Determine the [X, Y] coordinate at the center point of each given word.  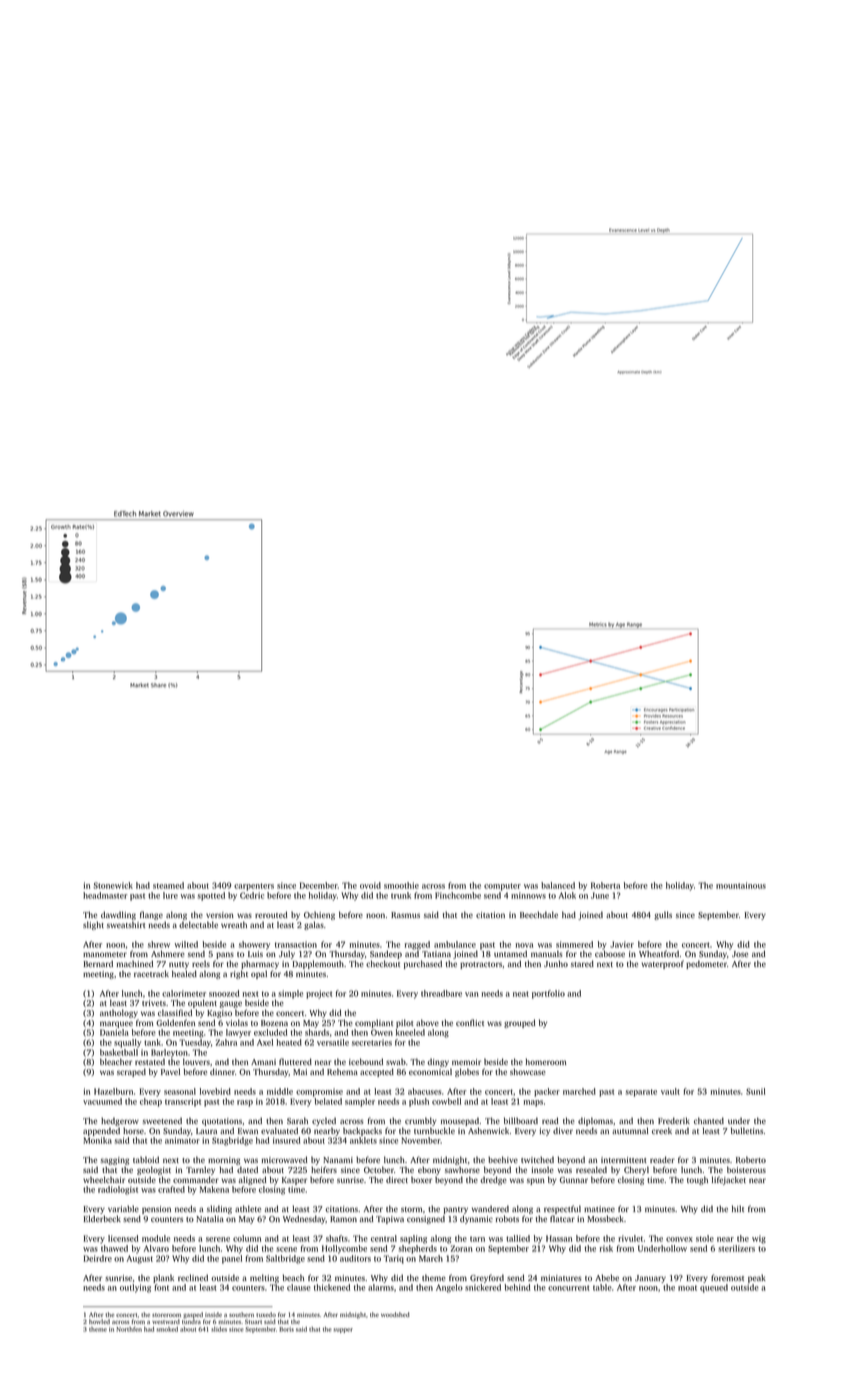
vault [670, 1091]
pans [225, 955]
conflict [470, 1022]
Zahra [226, 1042]
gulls [663, 915]
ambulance [455, 944]
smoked [167, 1329]
